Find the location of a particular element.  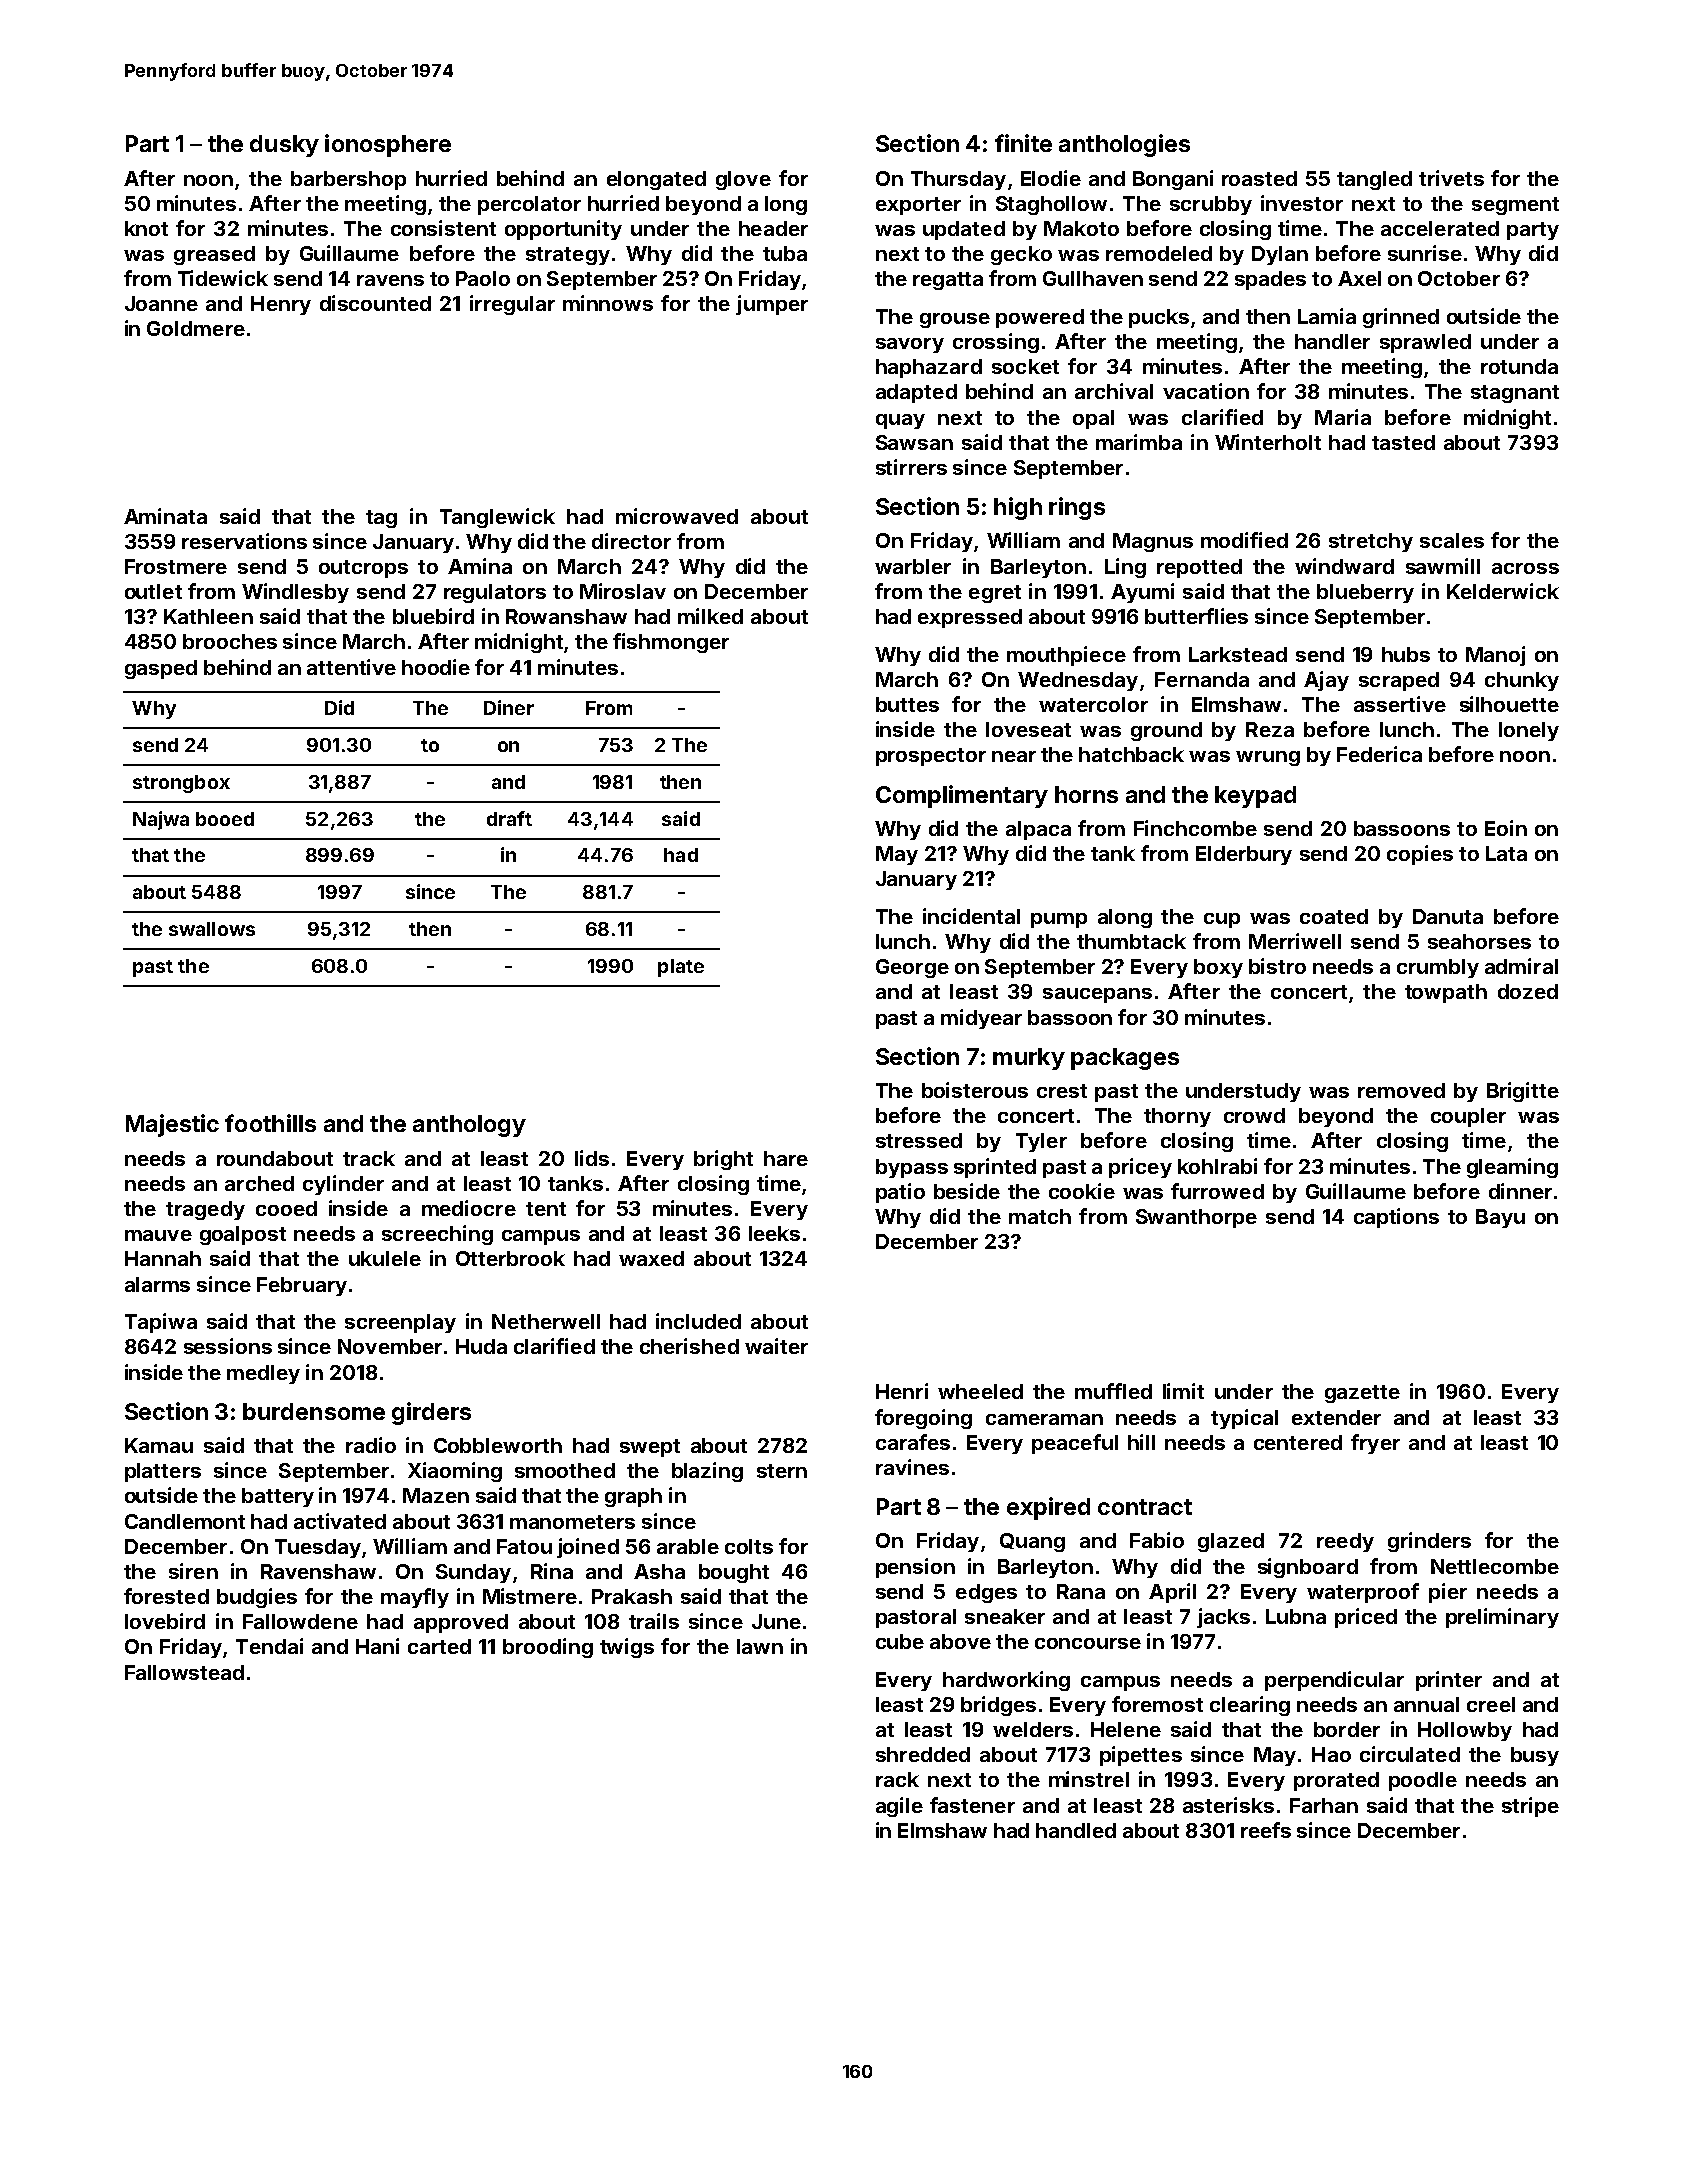

boisterous is located at coordinates (975, 1090).
